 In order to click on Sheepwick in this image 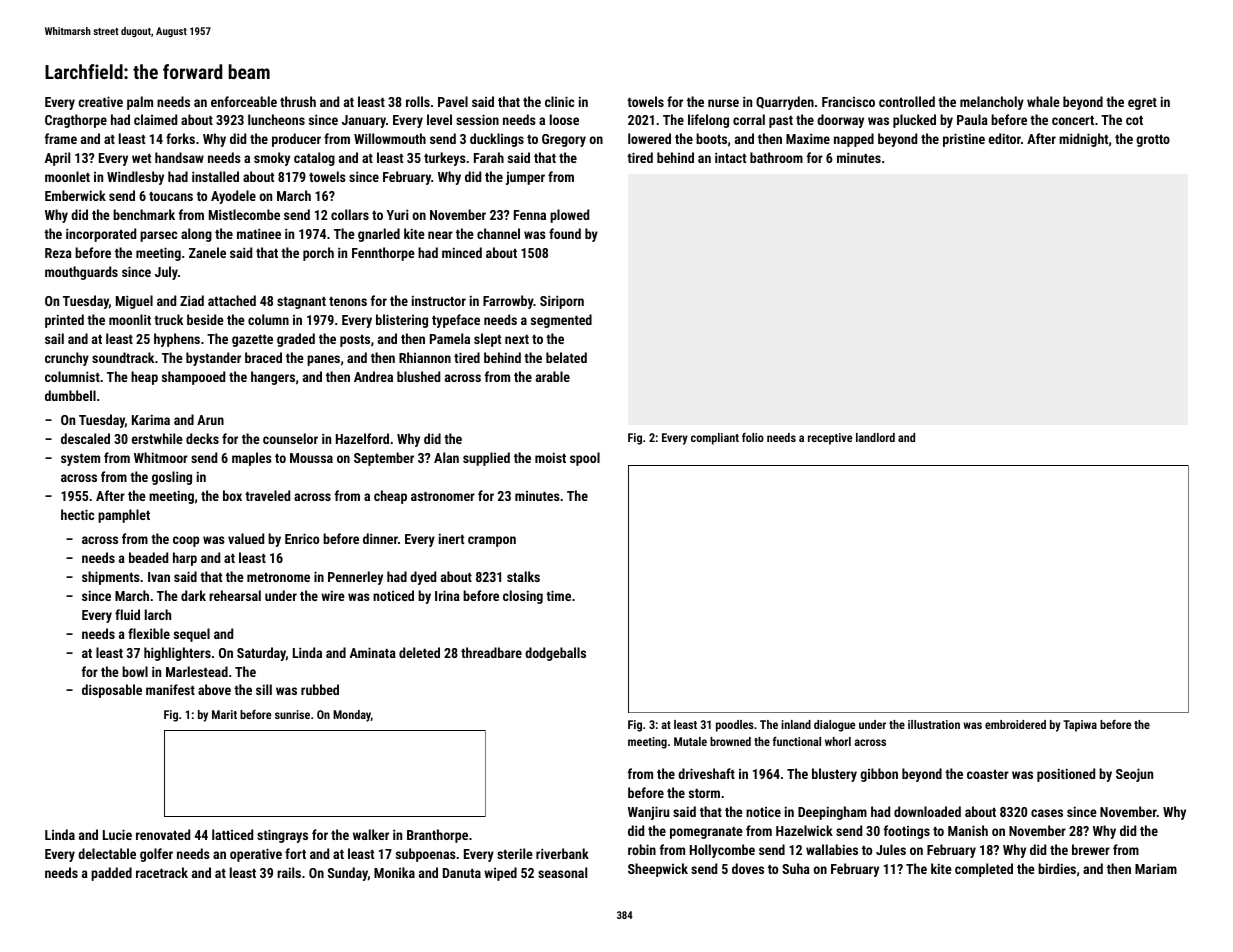, I will do `click(658, 870)`.
